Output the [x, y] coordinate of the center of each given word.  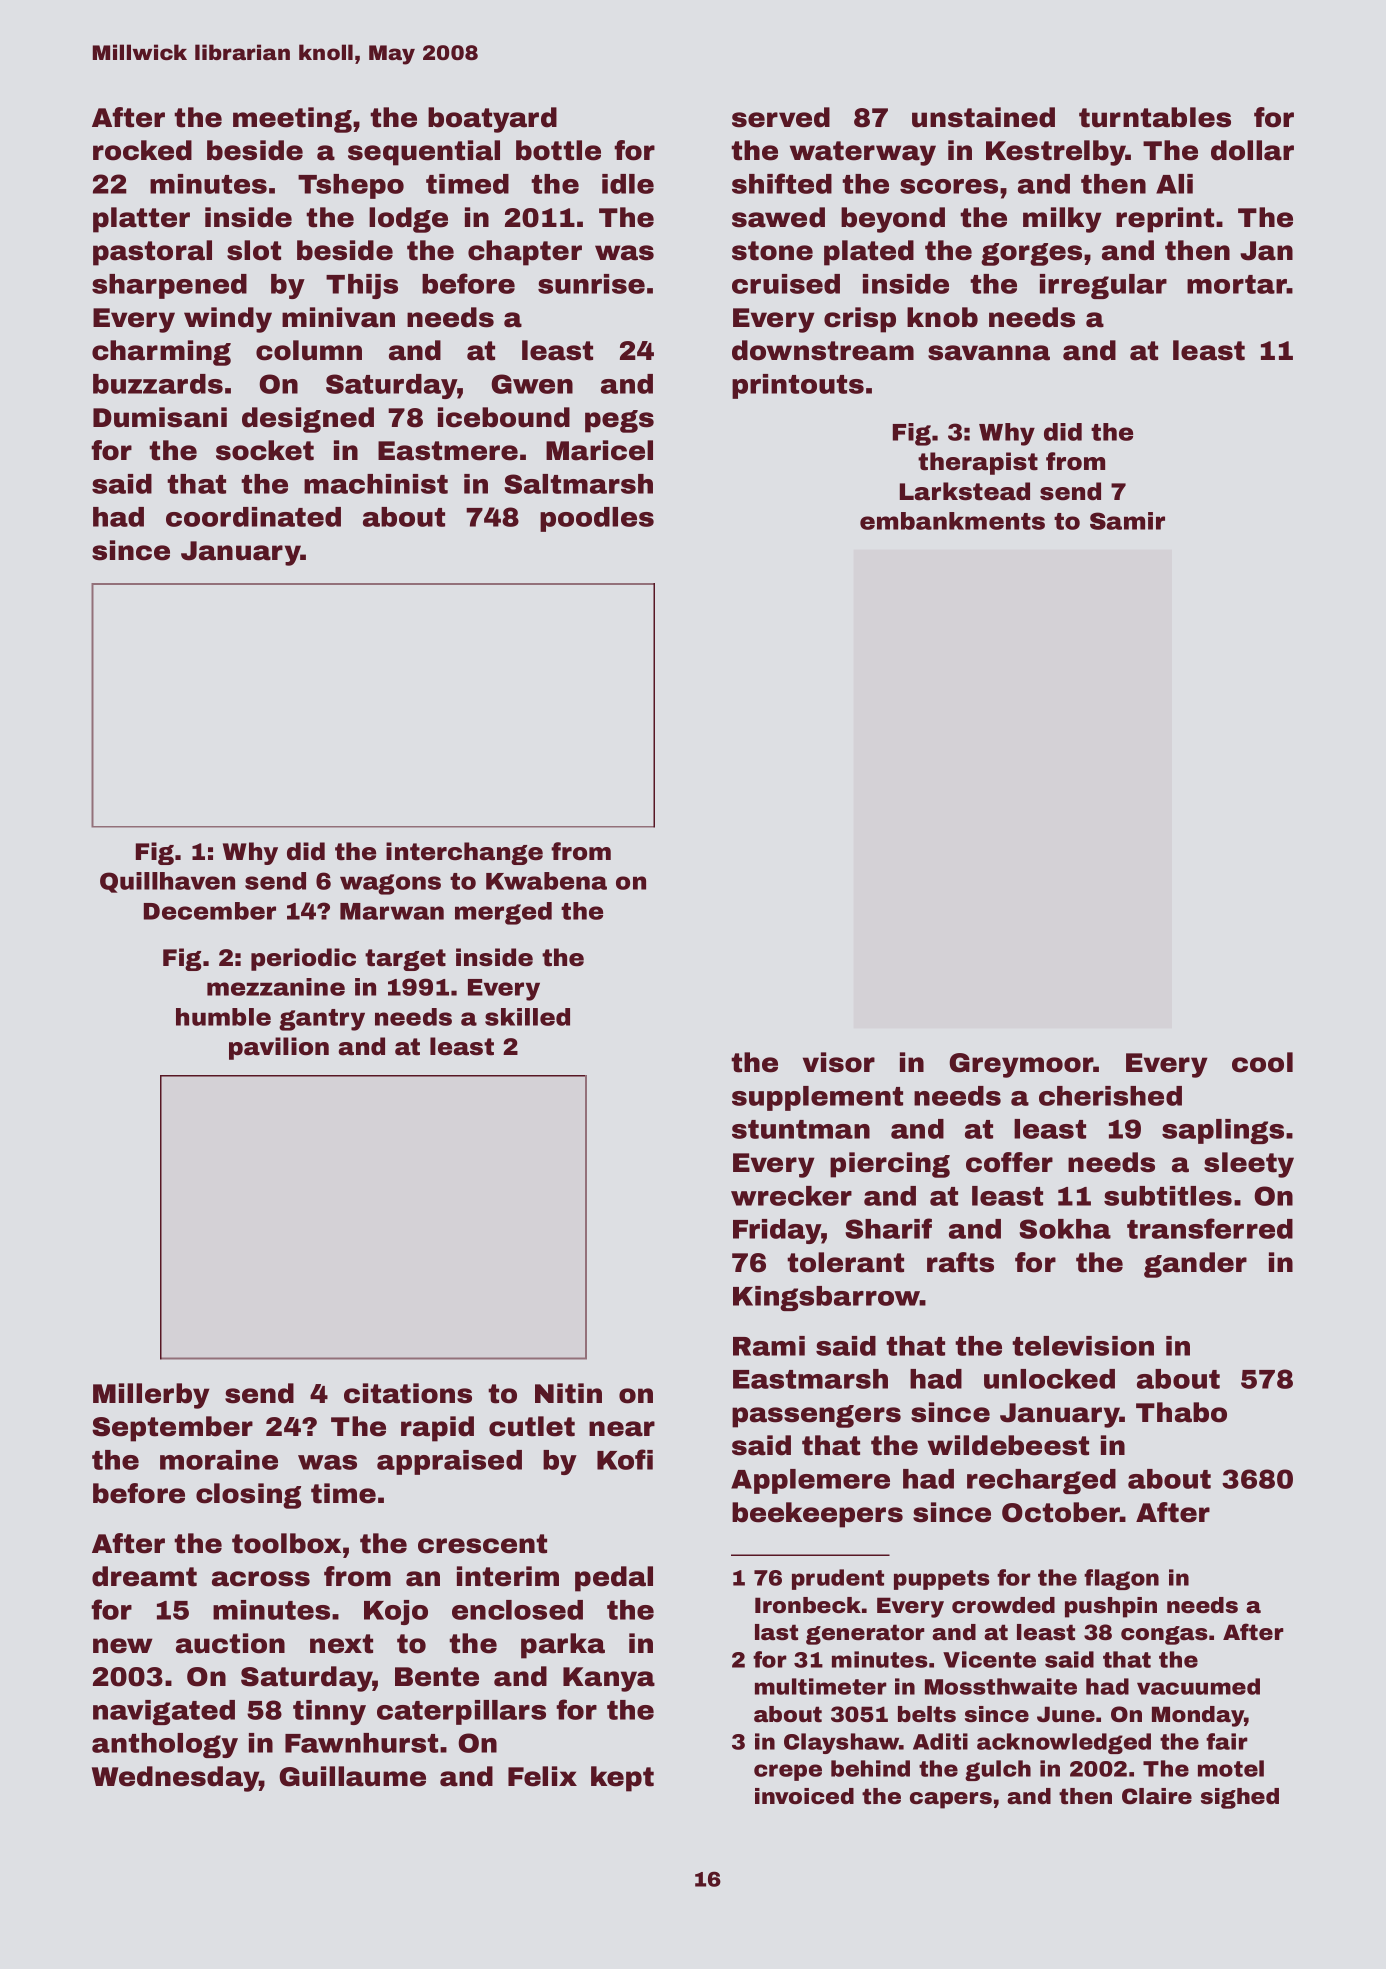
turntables [1155, 117]
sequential [424, 153]
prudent [838, 1579]
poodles [597, 519]
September [172, 1429]
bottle [558, 150]
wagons [390, 884]
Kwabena [546, 881]
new [123, 1646]
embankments [952, 521]
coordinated [253, 517]
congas [1164, 1635]
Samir [1127, 521]
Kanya [609, 1679]
